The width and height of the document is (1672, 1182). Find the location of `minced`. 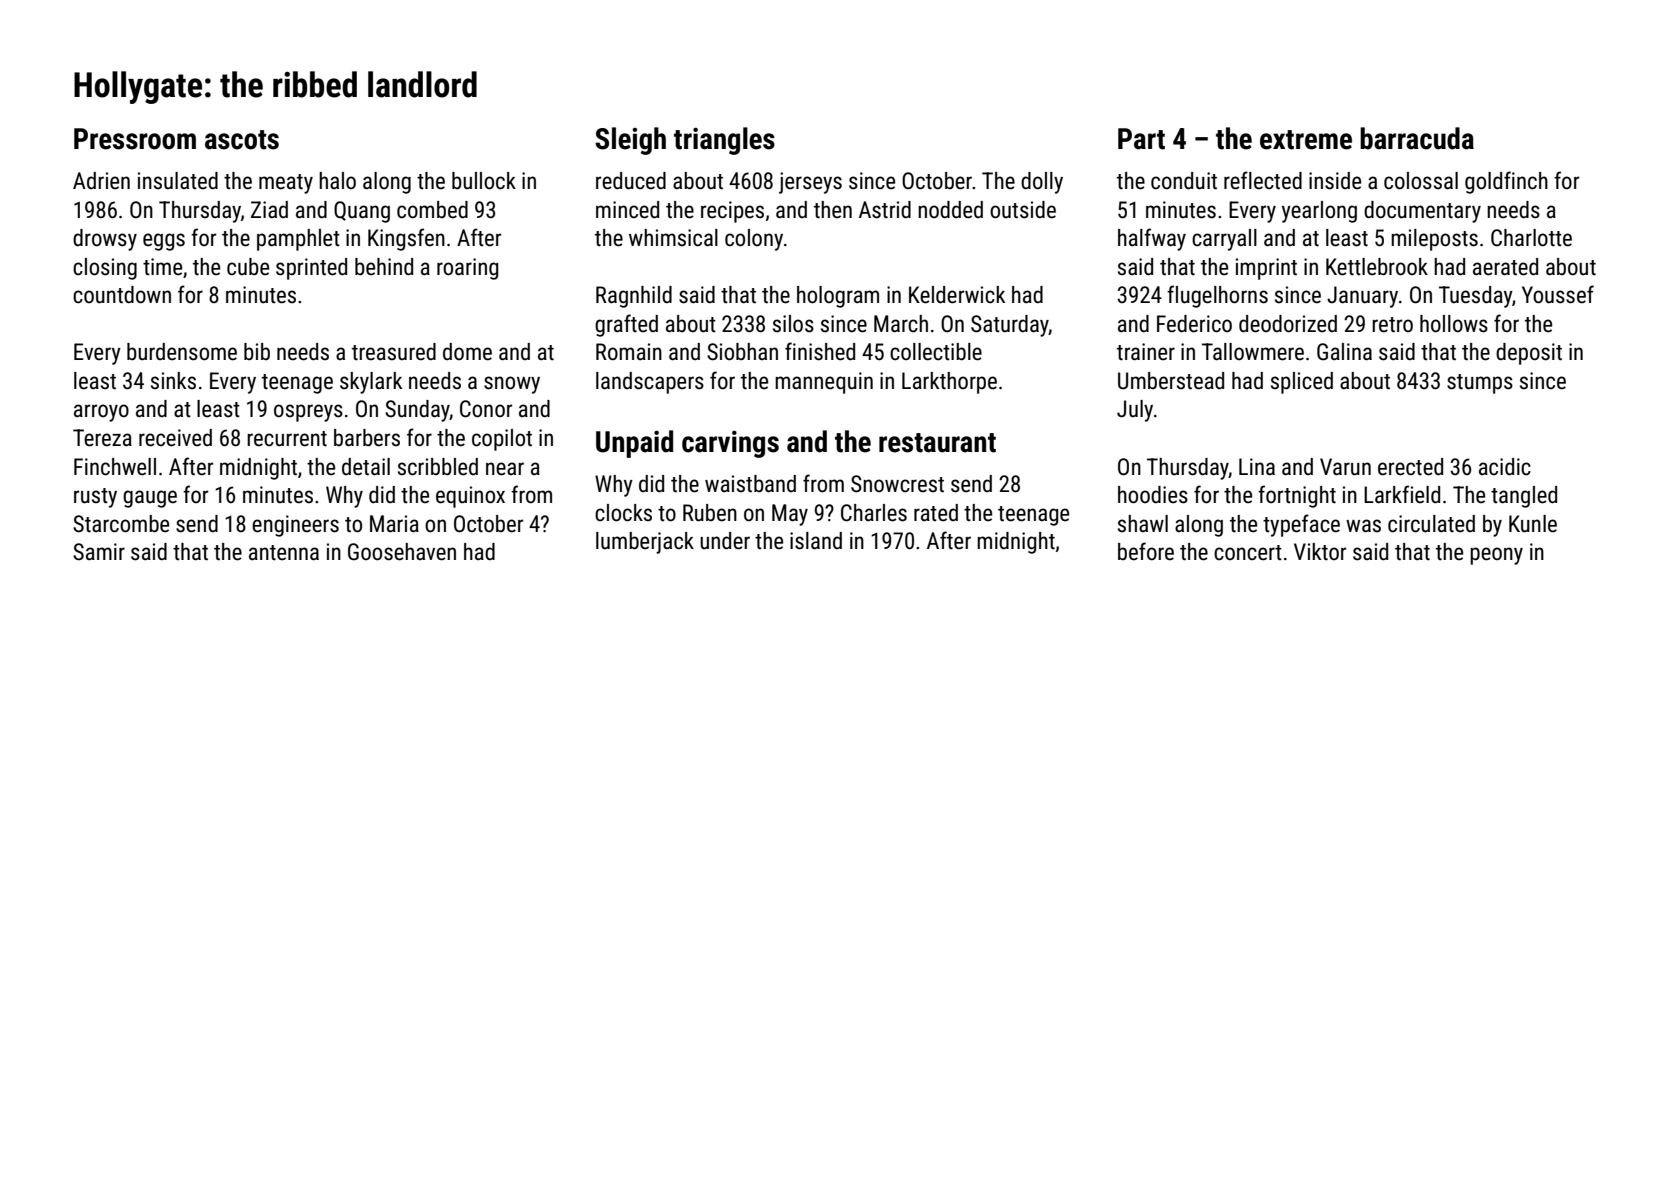

minced is located at coordinates (627, 210).
